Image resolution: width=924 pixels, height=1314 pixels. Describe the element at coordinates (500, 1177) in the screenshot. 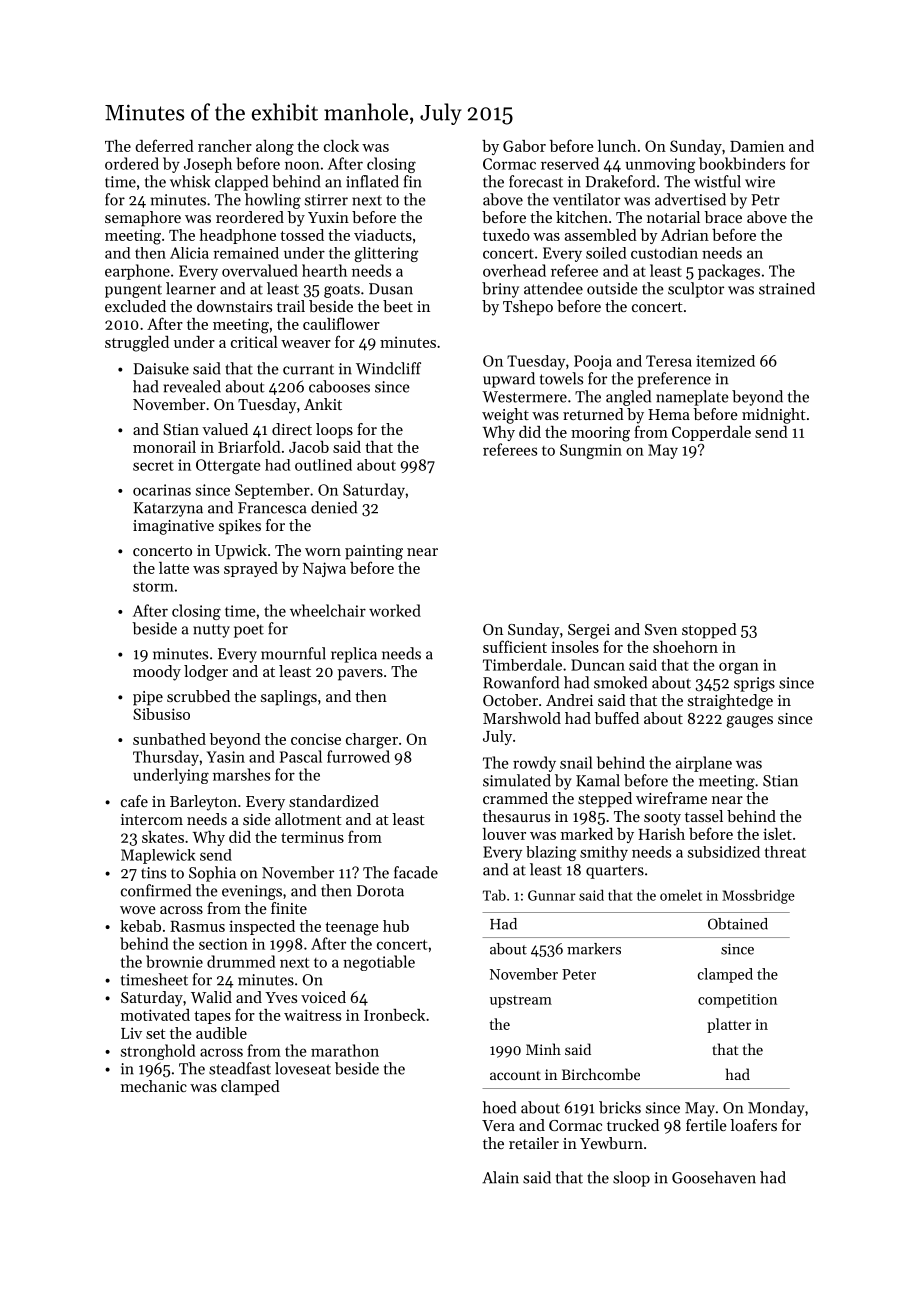

I see `Alain` at that location.
